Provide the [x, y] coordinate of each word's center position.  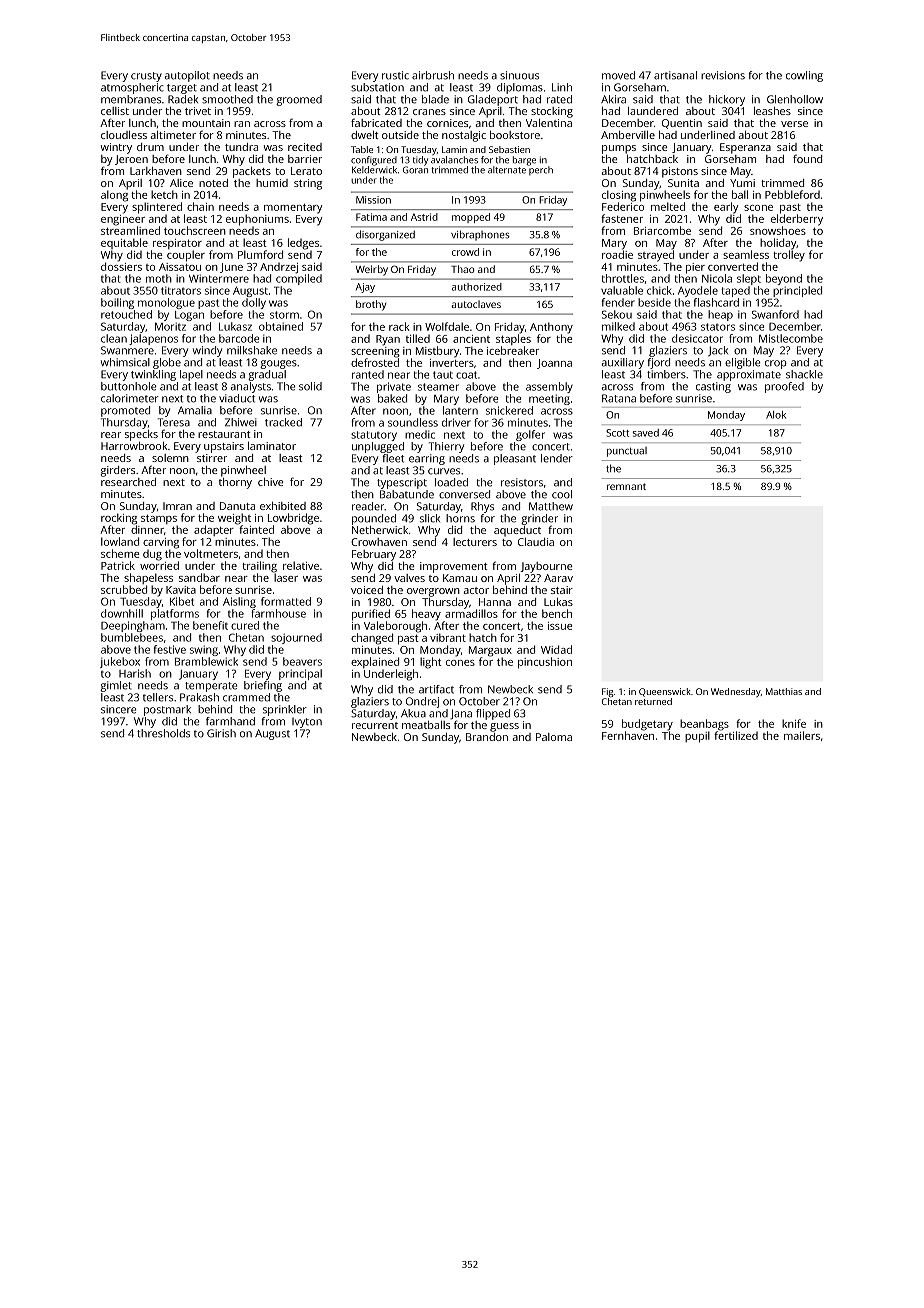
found [807, 158]
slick [430, 518]
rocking [119, 519]
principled [797, 291]
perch [541, 170]
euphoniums [257, 220]
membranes [131, 99]
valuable [622, 290]
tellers [158, 697]
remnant [626, 486]
